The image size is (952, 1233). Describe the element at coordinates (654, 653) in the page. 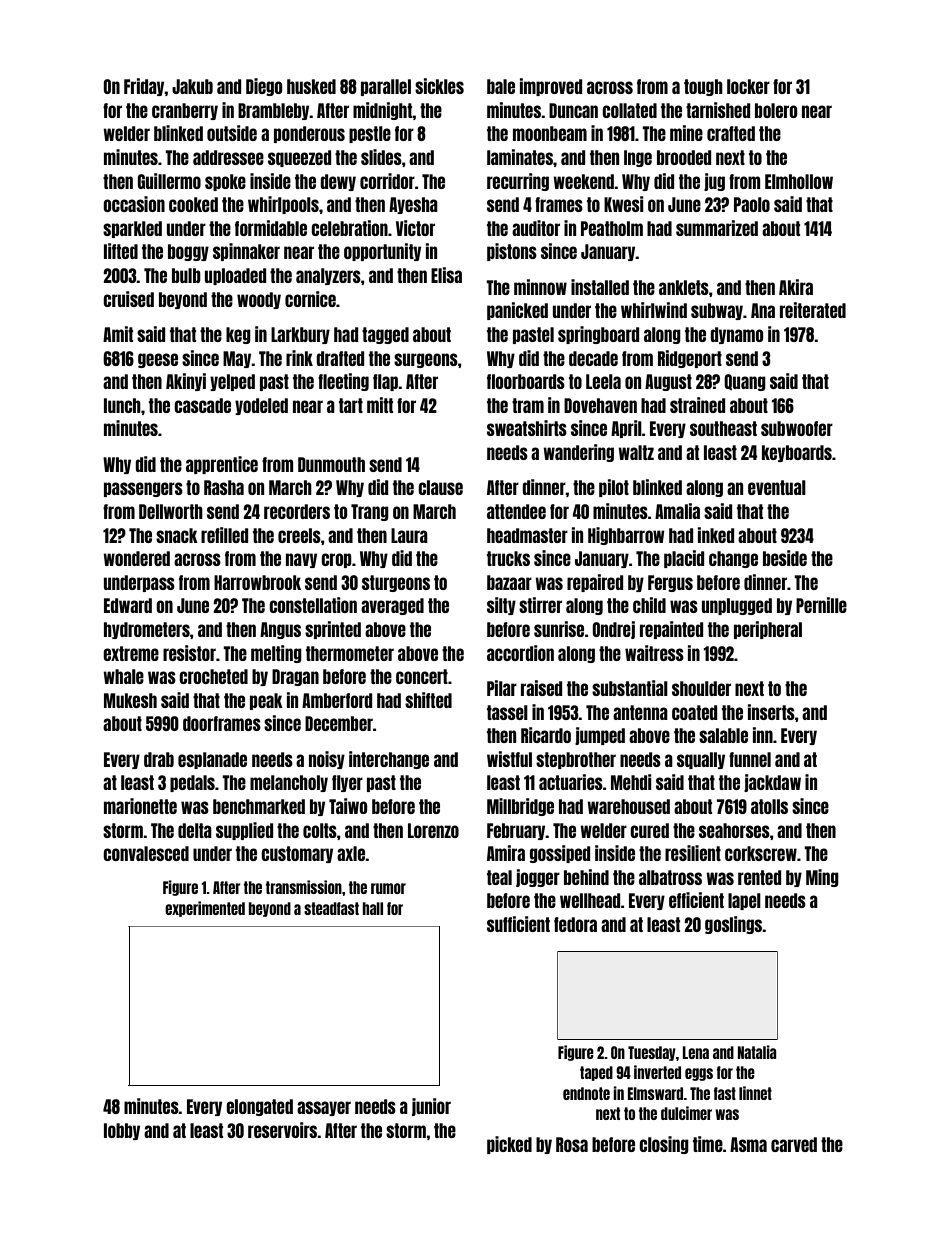

I see `waitress` at that location.
